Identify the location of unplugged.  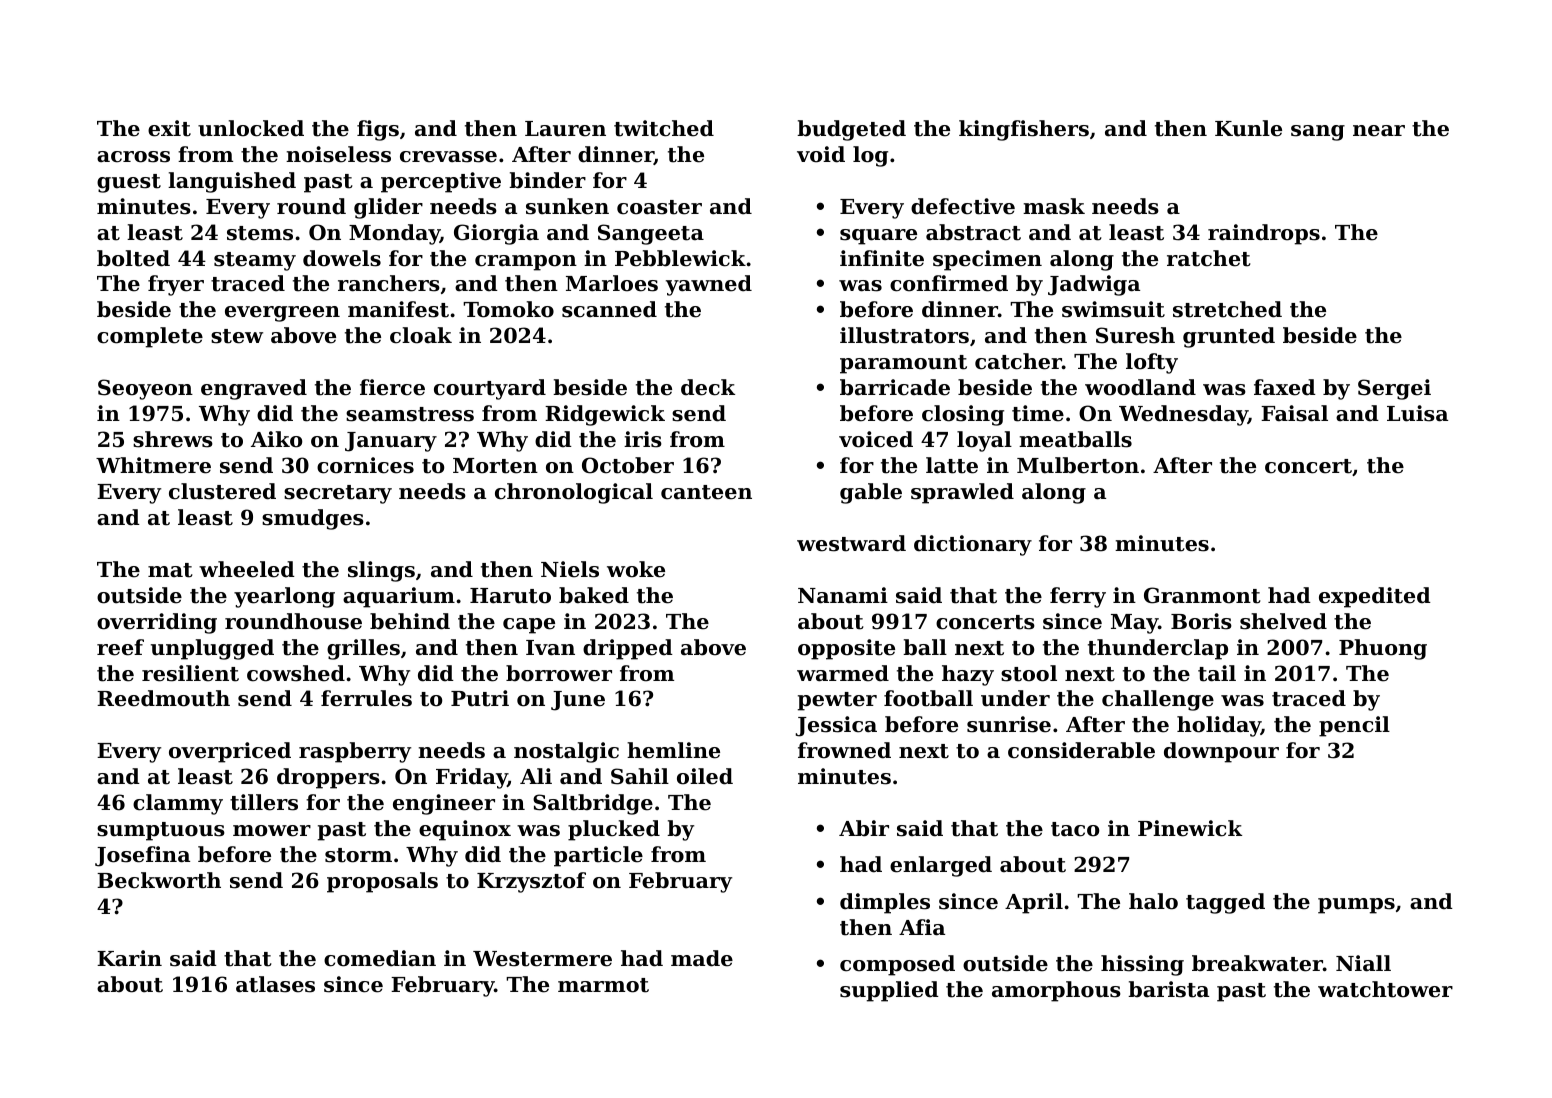
(212, 649).
